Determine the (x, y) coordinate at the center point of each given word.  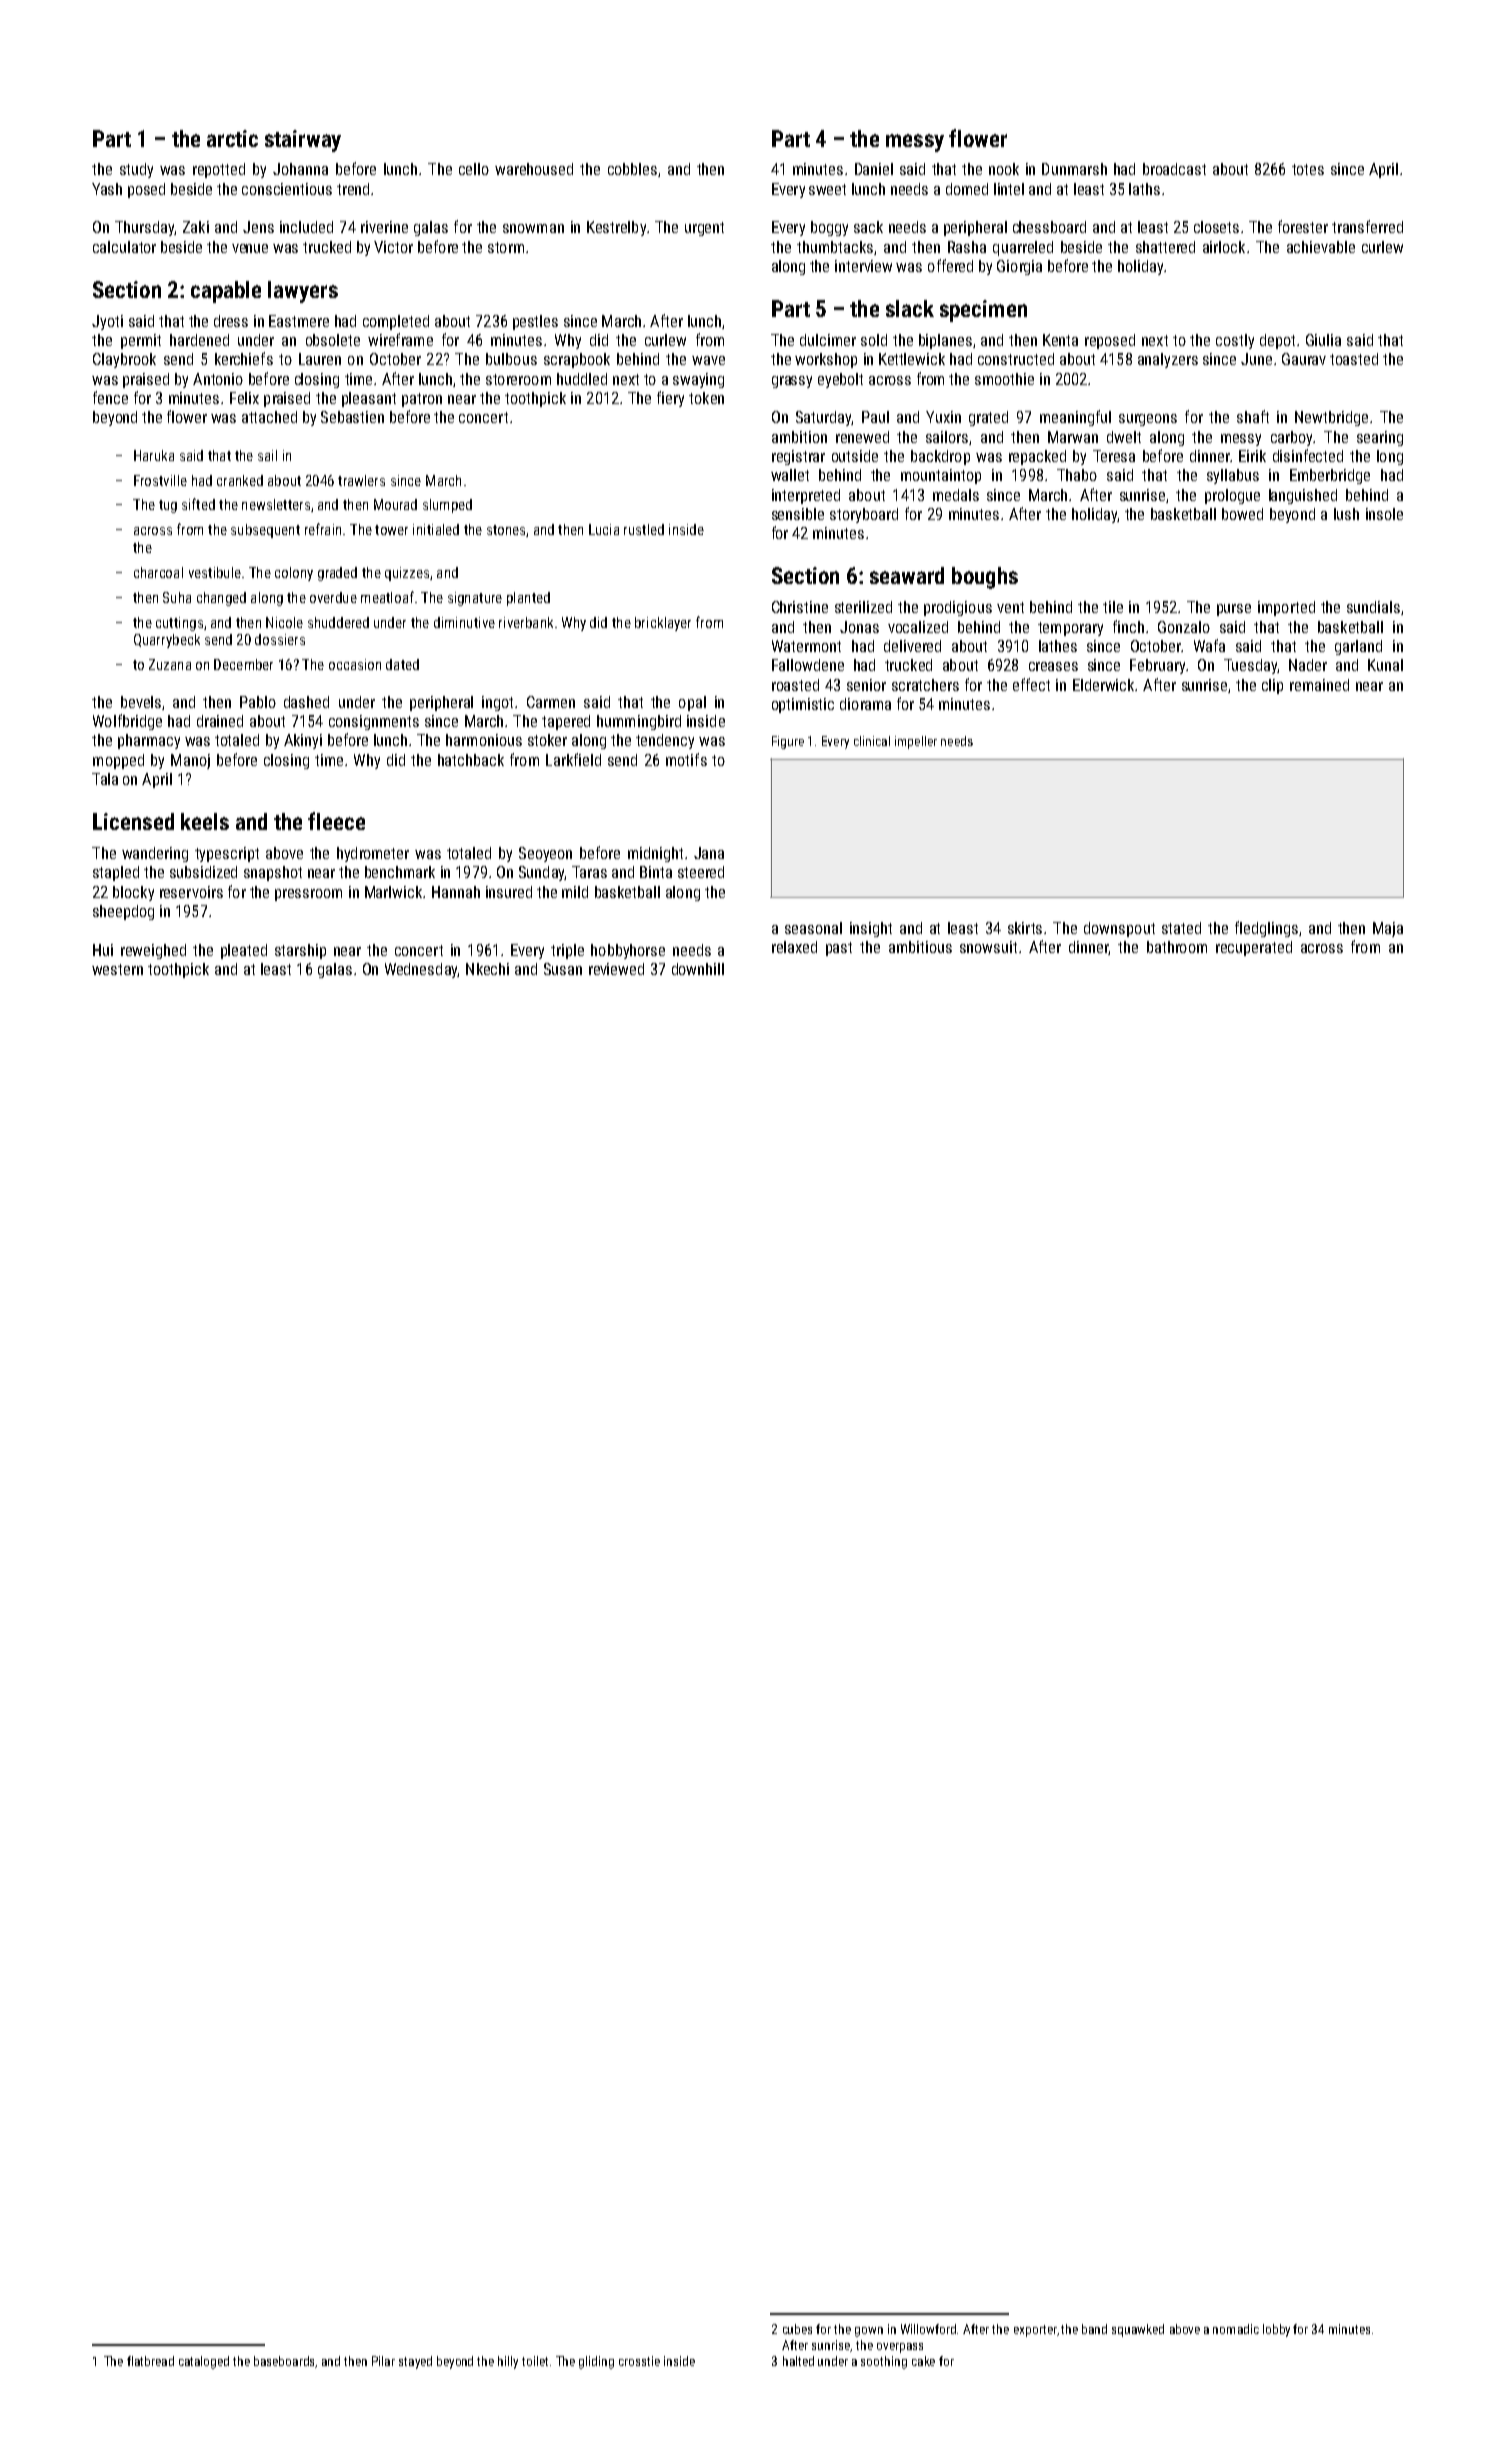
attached (269, 417)
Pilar (383, 2361)
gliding (596, 2362)
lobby (1276, 2330)
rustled (644, 529)
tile (1113, 607)
